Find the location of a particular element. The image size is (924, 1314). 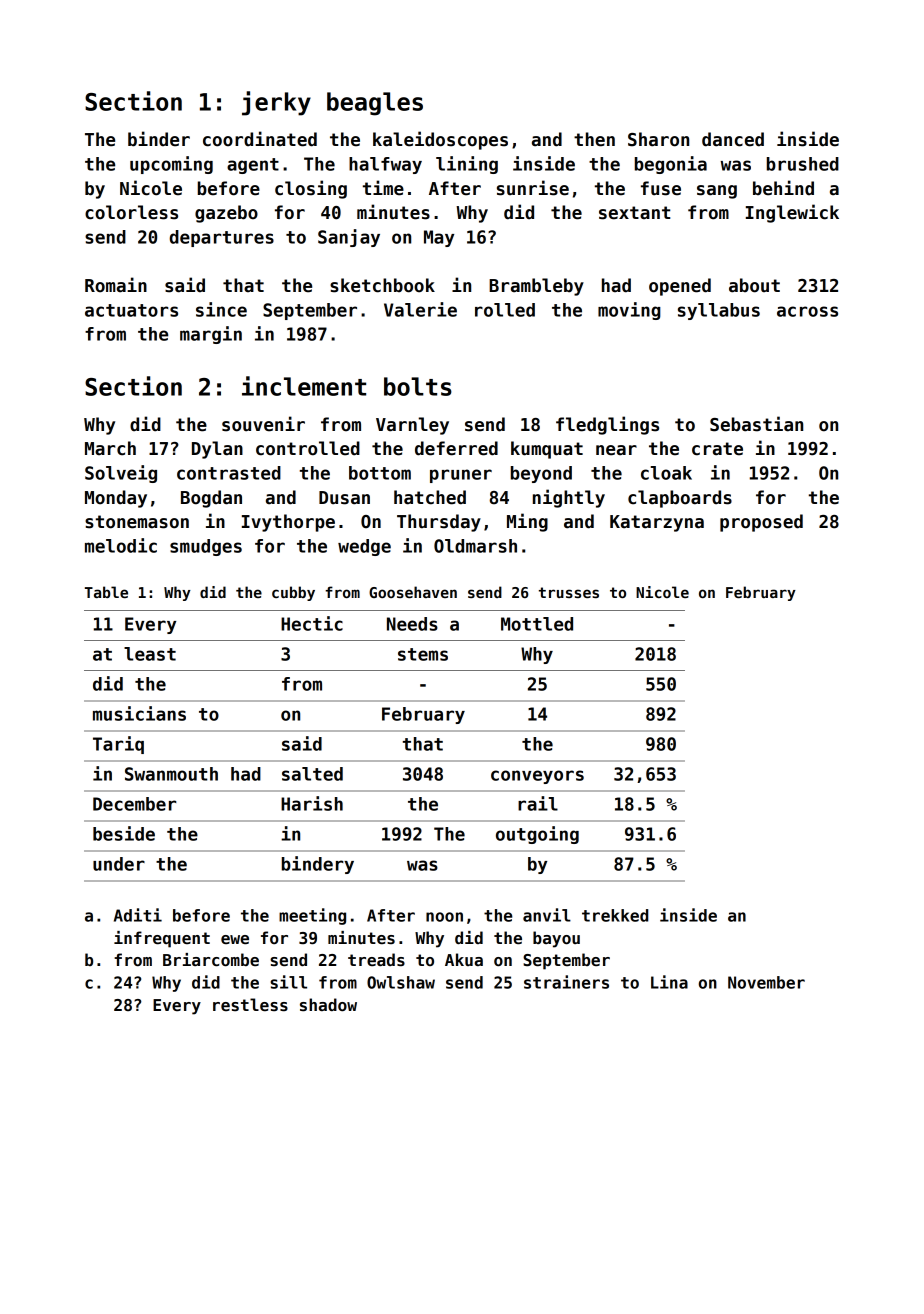

Owlshaw is located at coordinates (401, 982).
